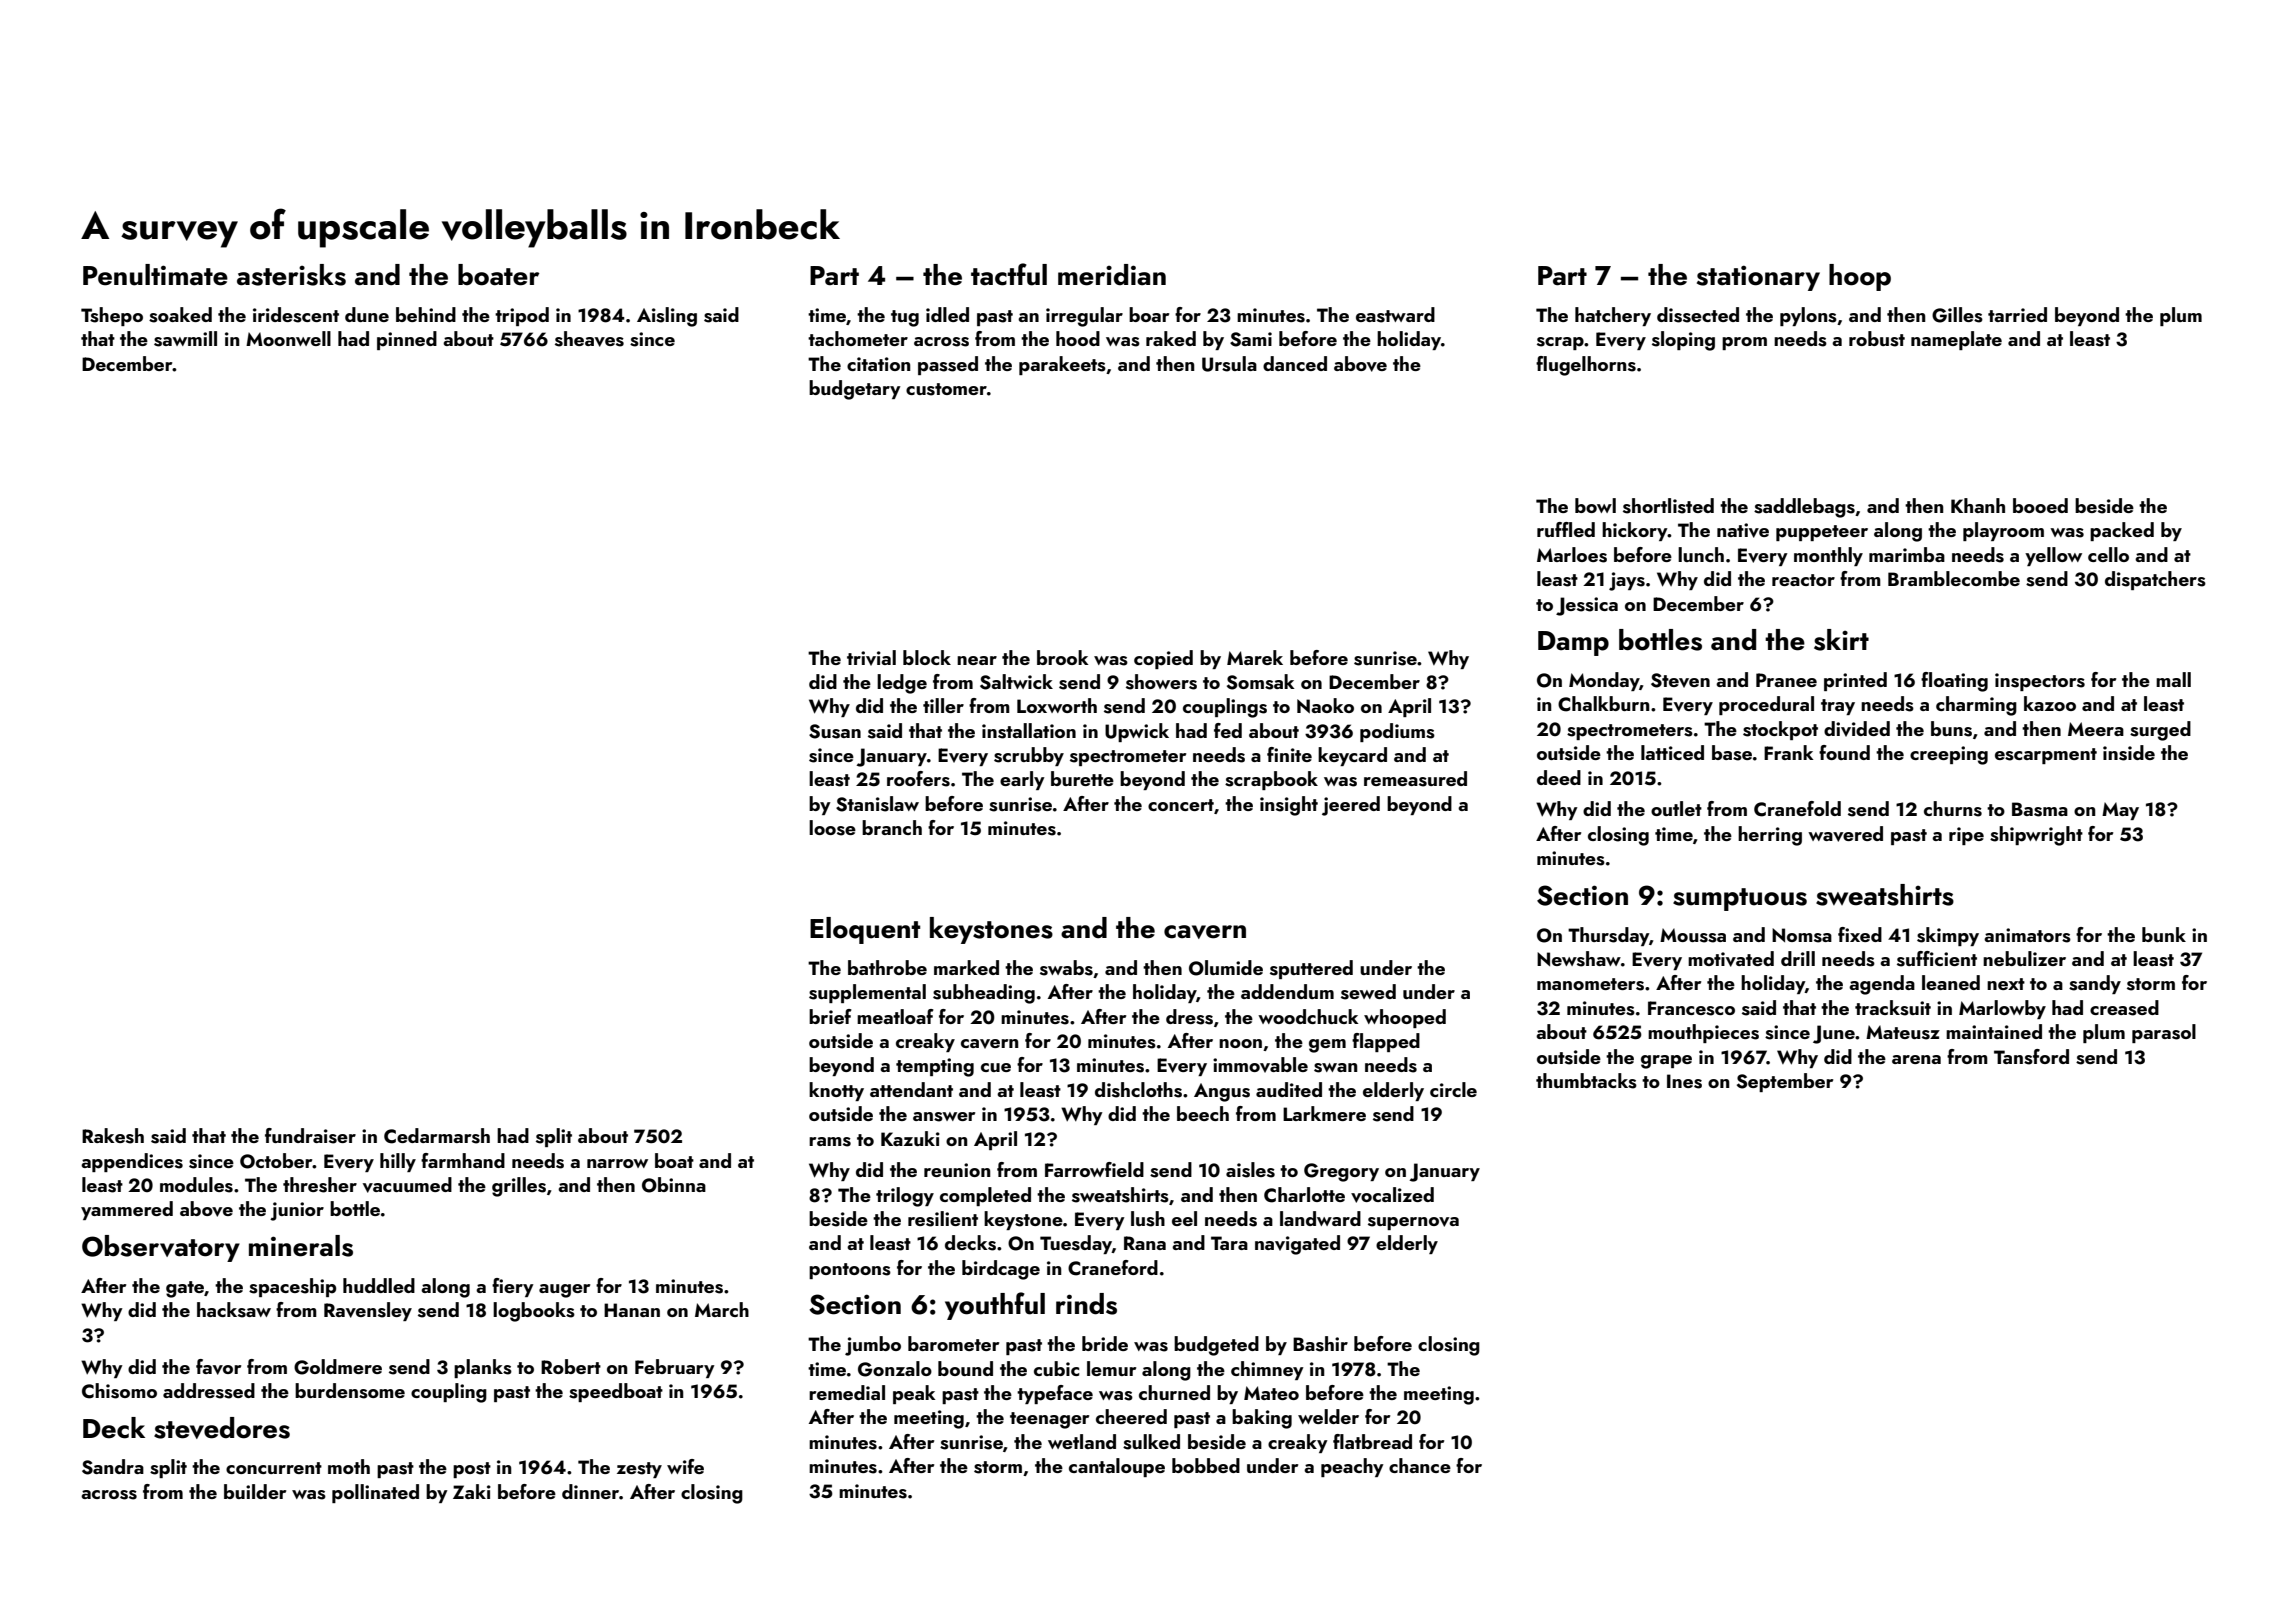 The image size is (2292, 1620). What do you see at coordinates (832, 828) in the screenshot?
I see `loose` at bounding box center [832, 828].
